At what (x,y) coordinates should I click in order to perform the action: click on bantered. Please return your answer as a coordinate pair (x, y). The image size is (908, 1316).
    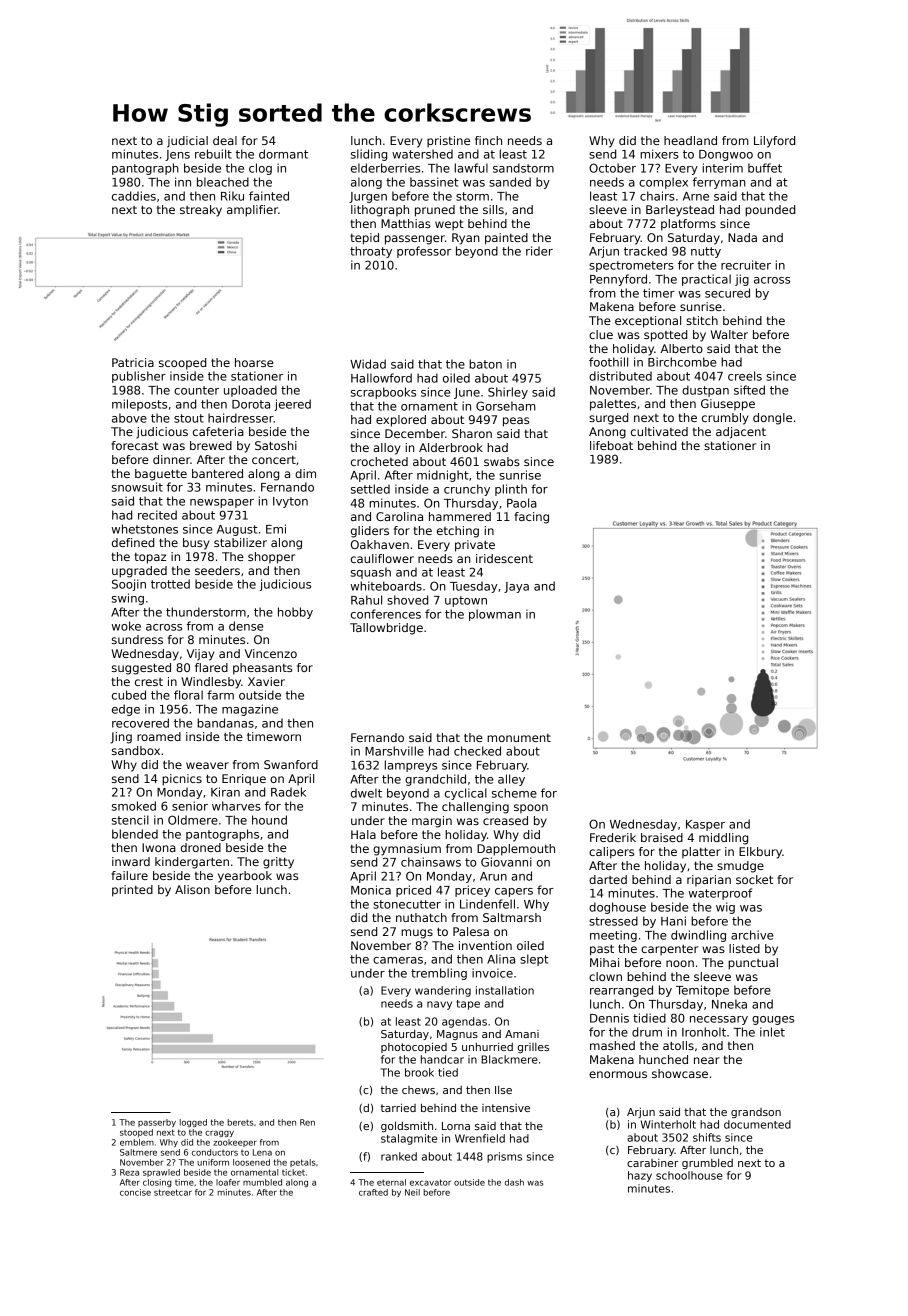
    Looking at the image, I should click on (217, 473).
